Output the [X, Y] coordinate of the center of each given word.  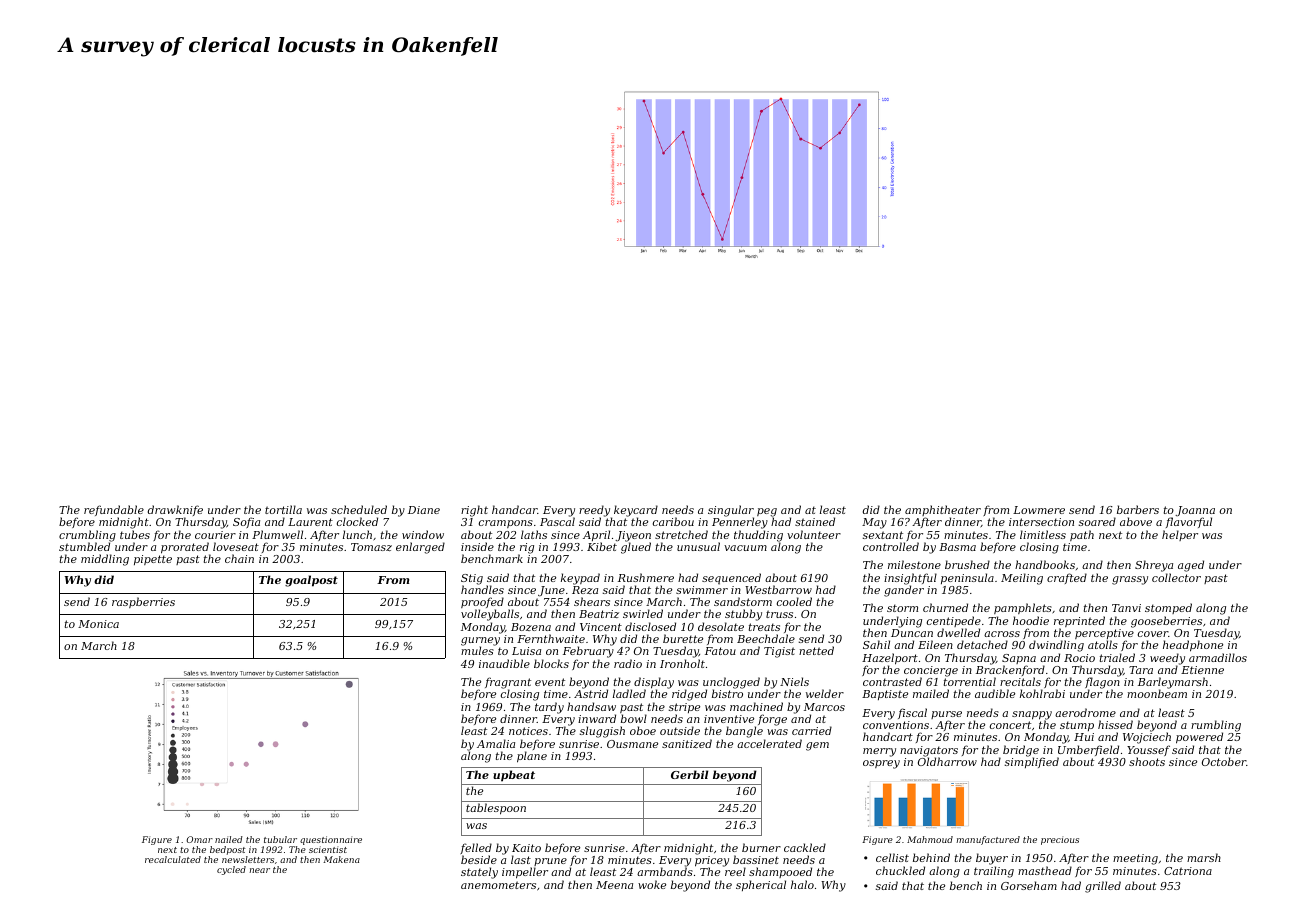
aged [1191, 566]
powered [1199, 738]
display [654, 683]
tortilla [283, 509]
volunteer [814, 534]
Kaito [526, 848]
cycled [231, 870]
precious [1060, 840]
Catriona [1188, 871]
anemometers [498, 885]
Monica [98, 624]
